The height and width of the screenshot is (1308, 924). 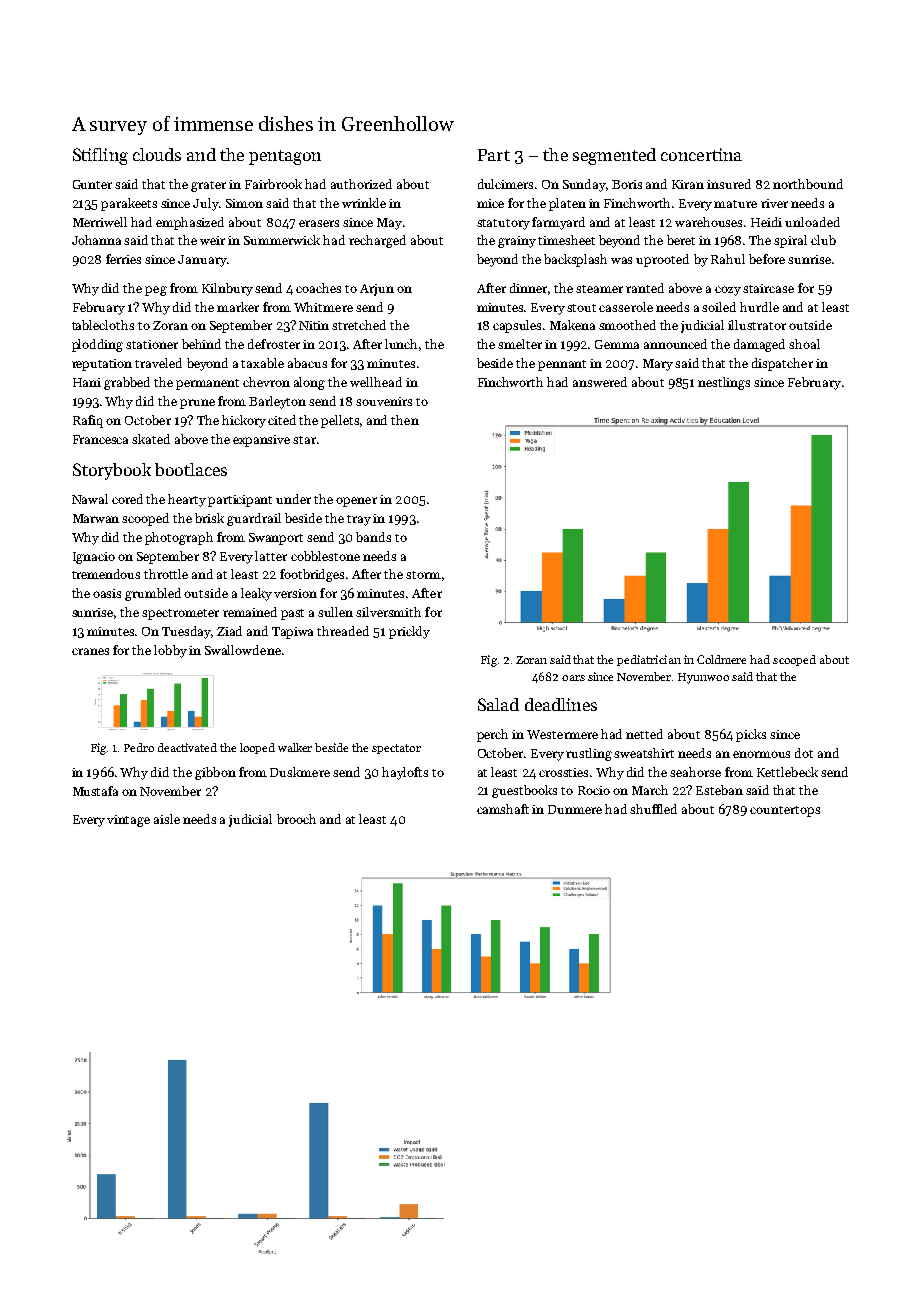 I want to click on Summerwick, so click(x=282, y=240).
